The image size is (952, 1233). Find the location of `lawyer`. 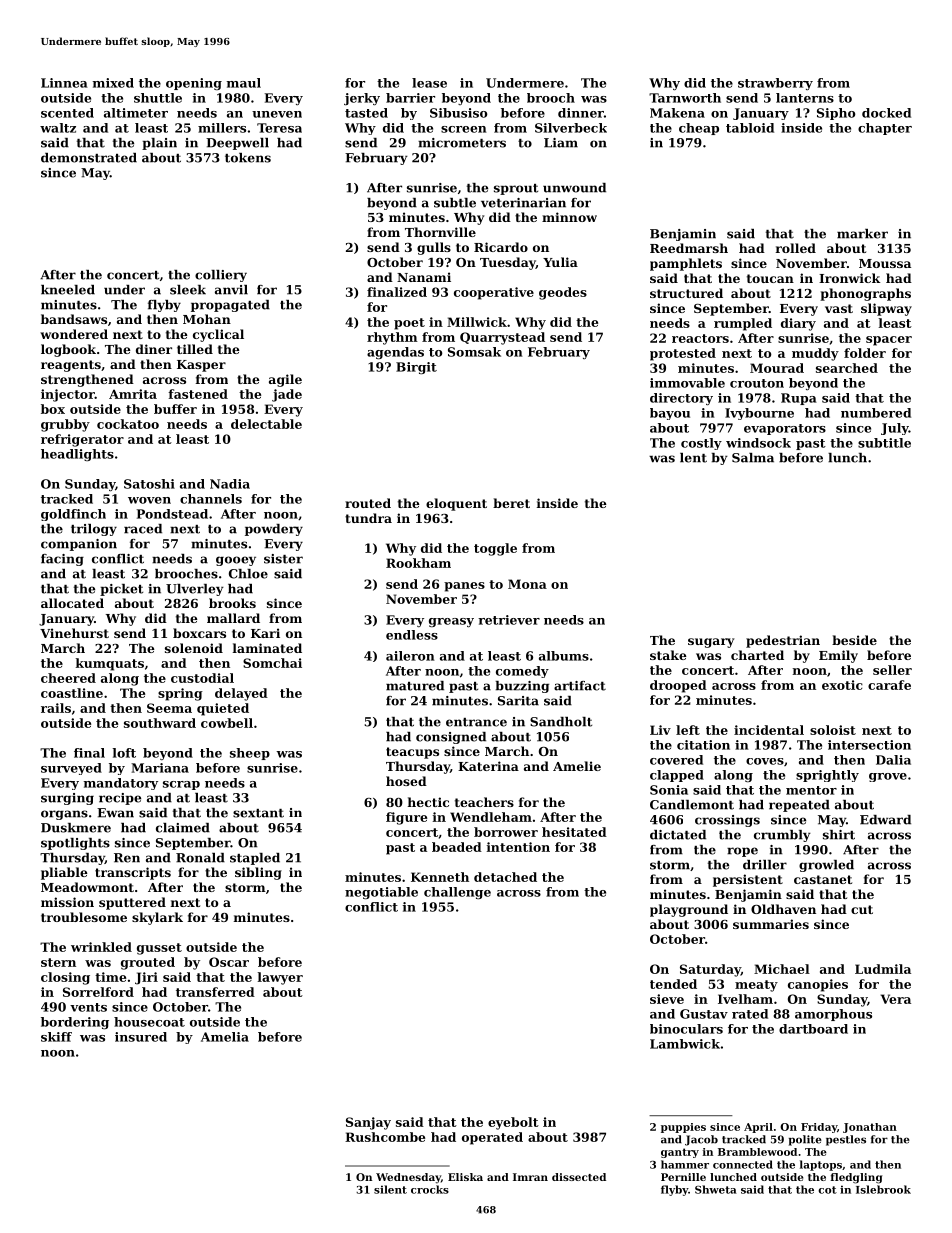

lawyer is located at coordinates (280, 978).
